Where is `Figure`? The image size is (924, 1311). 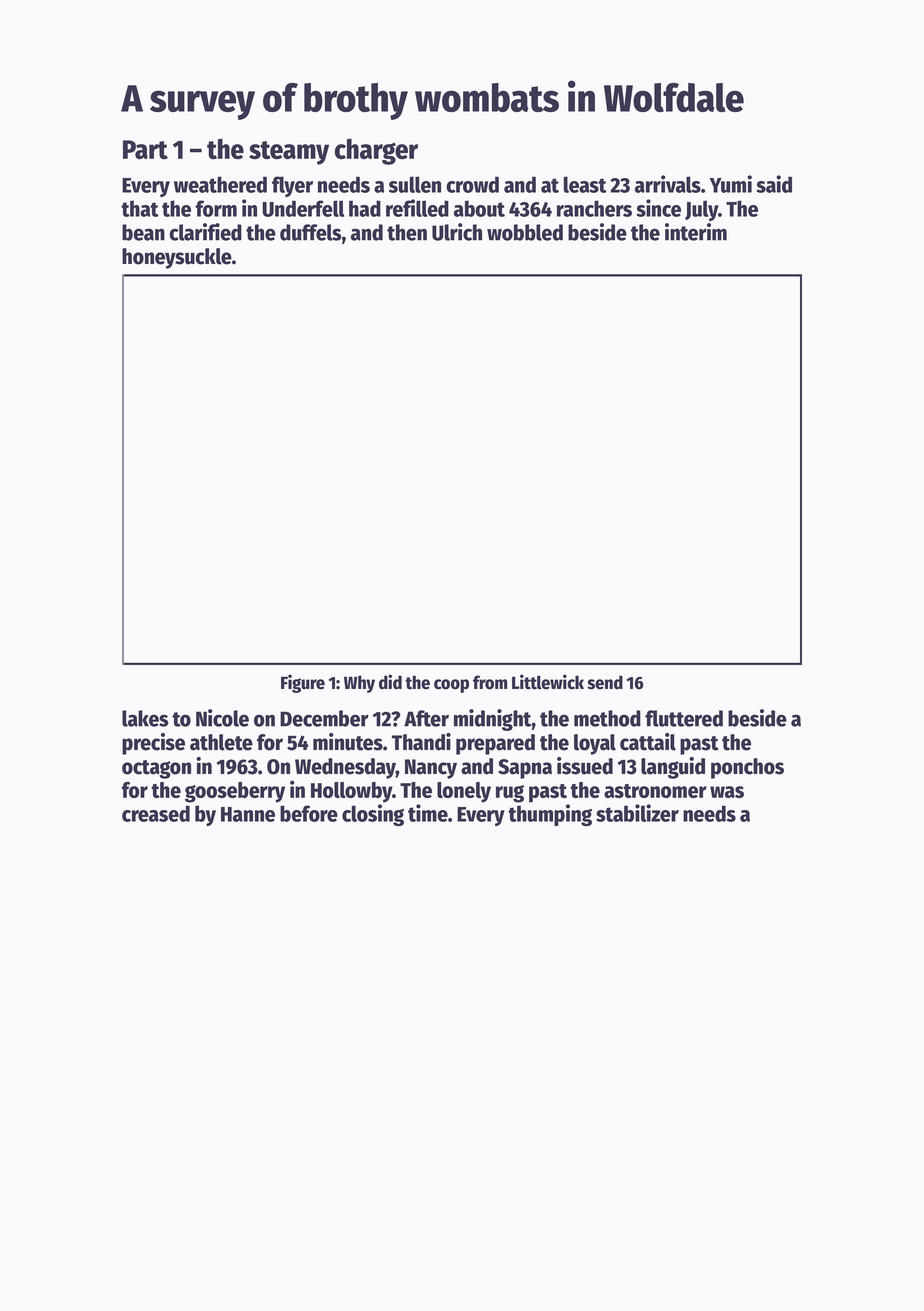 Figure is located at coordinates (303, 683).
